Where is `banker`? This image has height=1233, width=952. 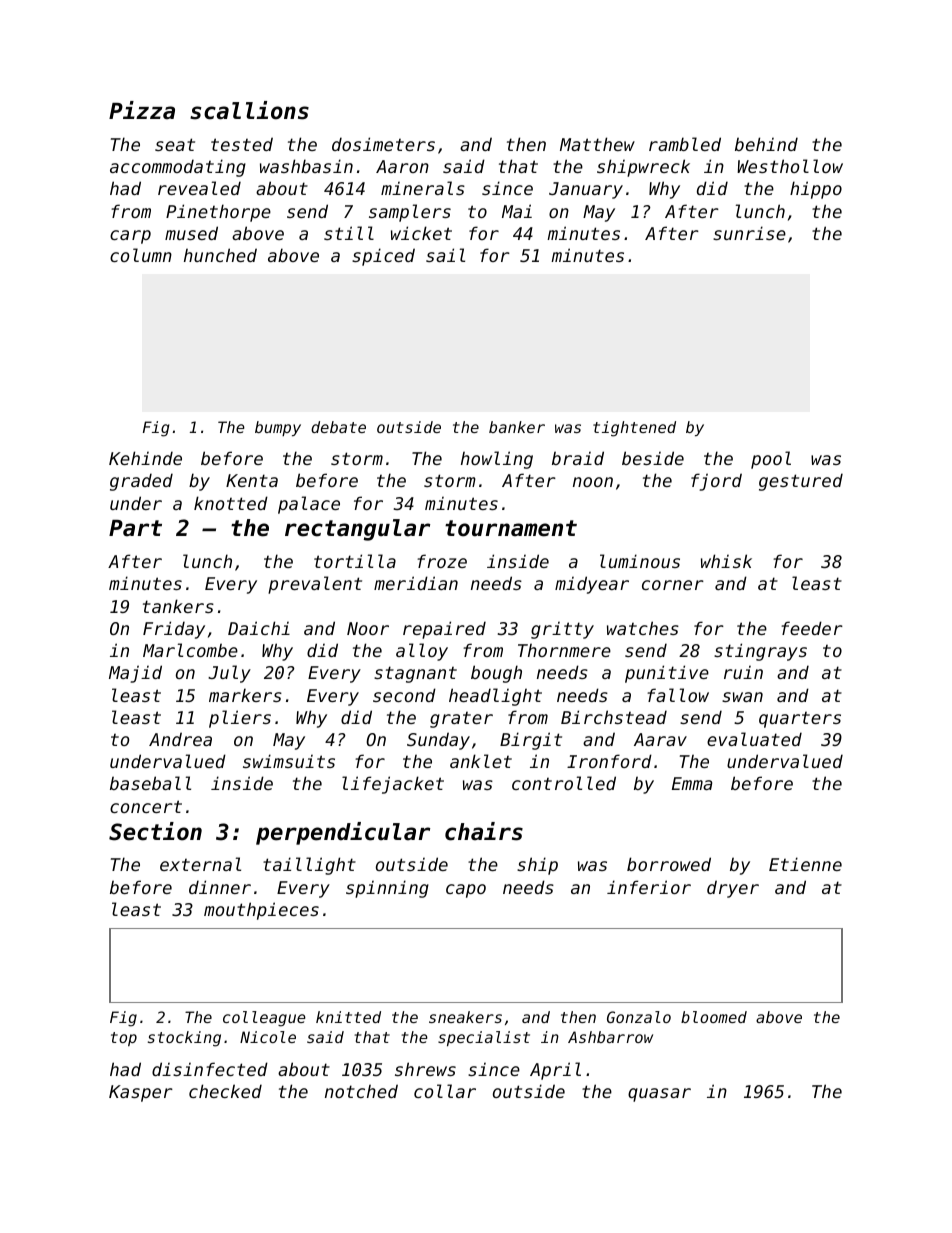
banker is located at coordinates (517, 427).
